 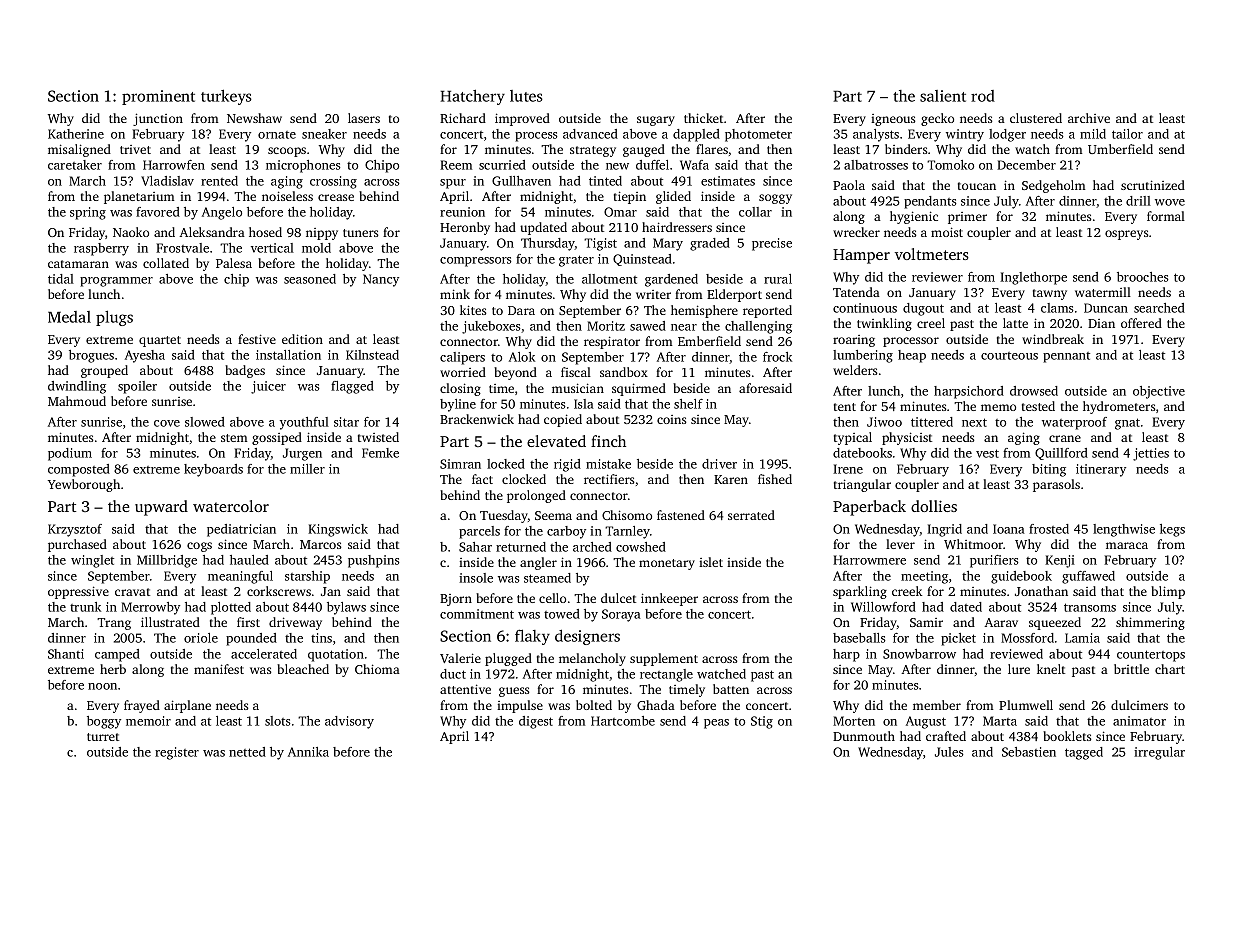 What do you see at coordinates (547, 578) in the image?
I see `steamed` at bounding box center [547, 578].
